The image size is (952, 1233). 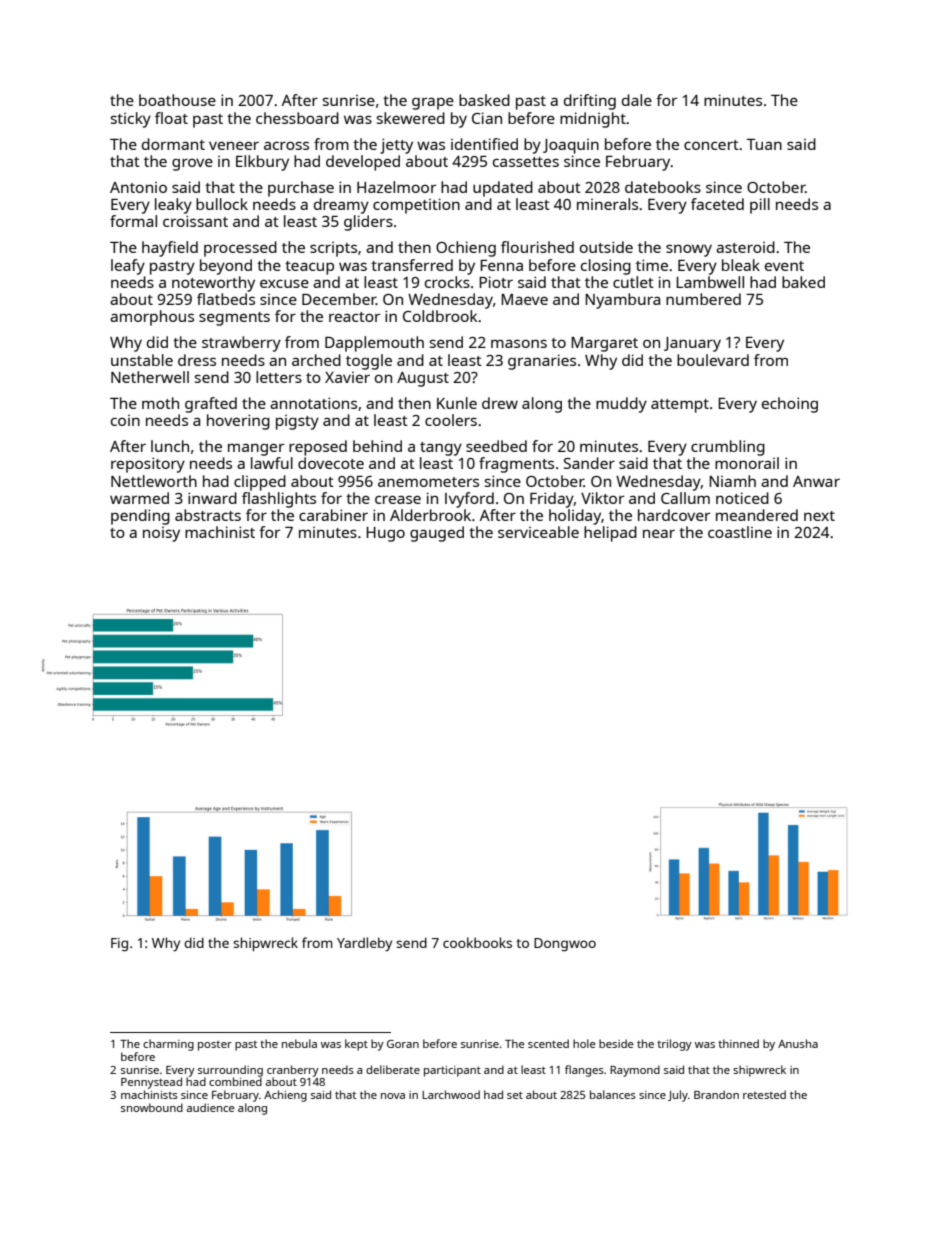 What do you see at coordinates (364, 944) in the screenshot?
I see `Yardleby` at bounding box center [364, 944].
